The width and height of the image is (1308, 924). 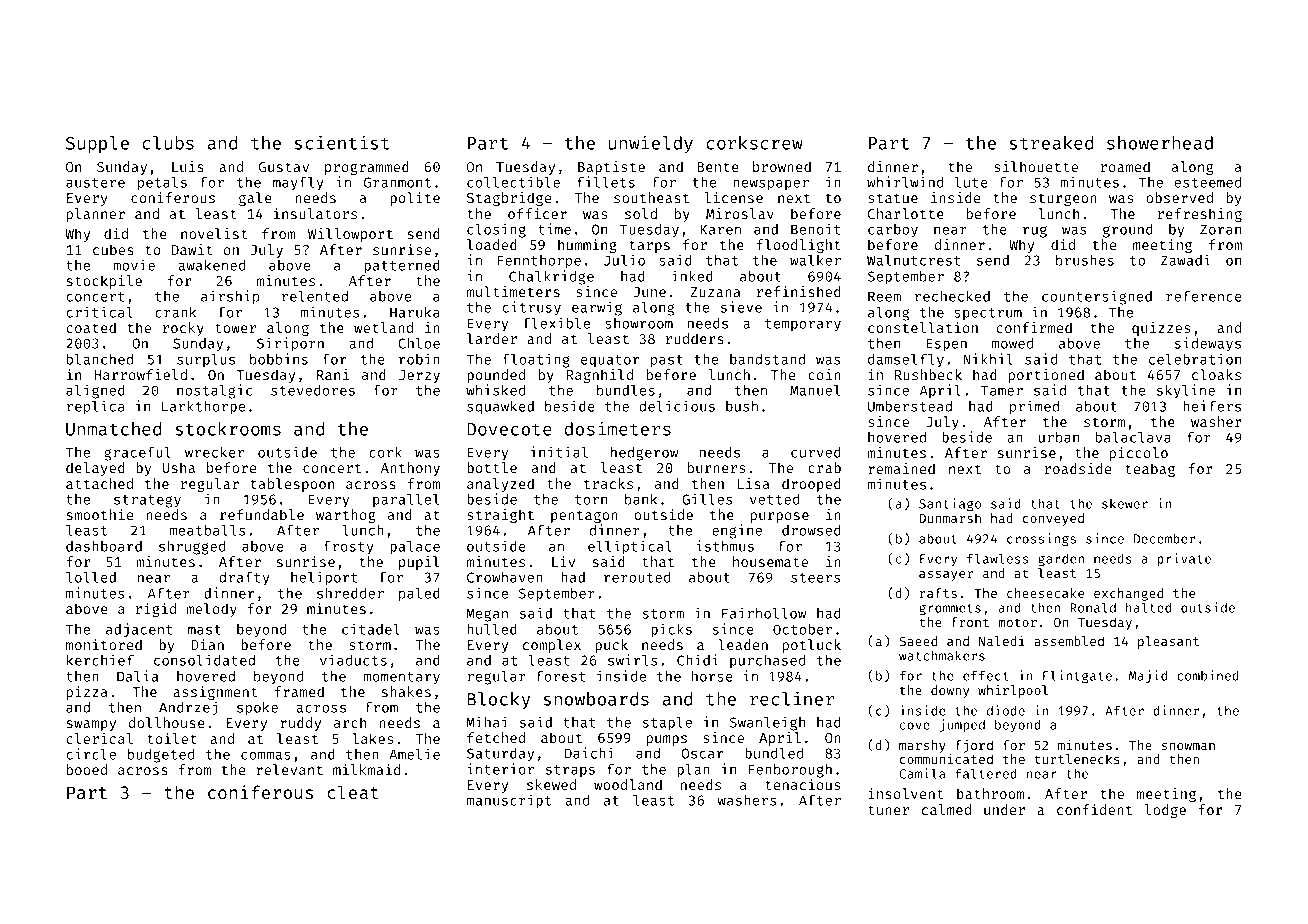 I want to click on cleat, so click(x=352, y=792).
